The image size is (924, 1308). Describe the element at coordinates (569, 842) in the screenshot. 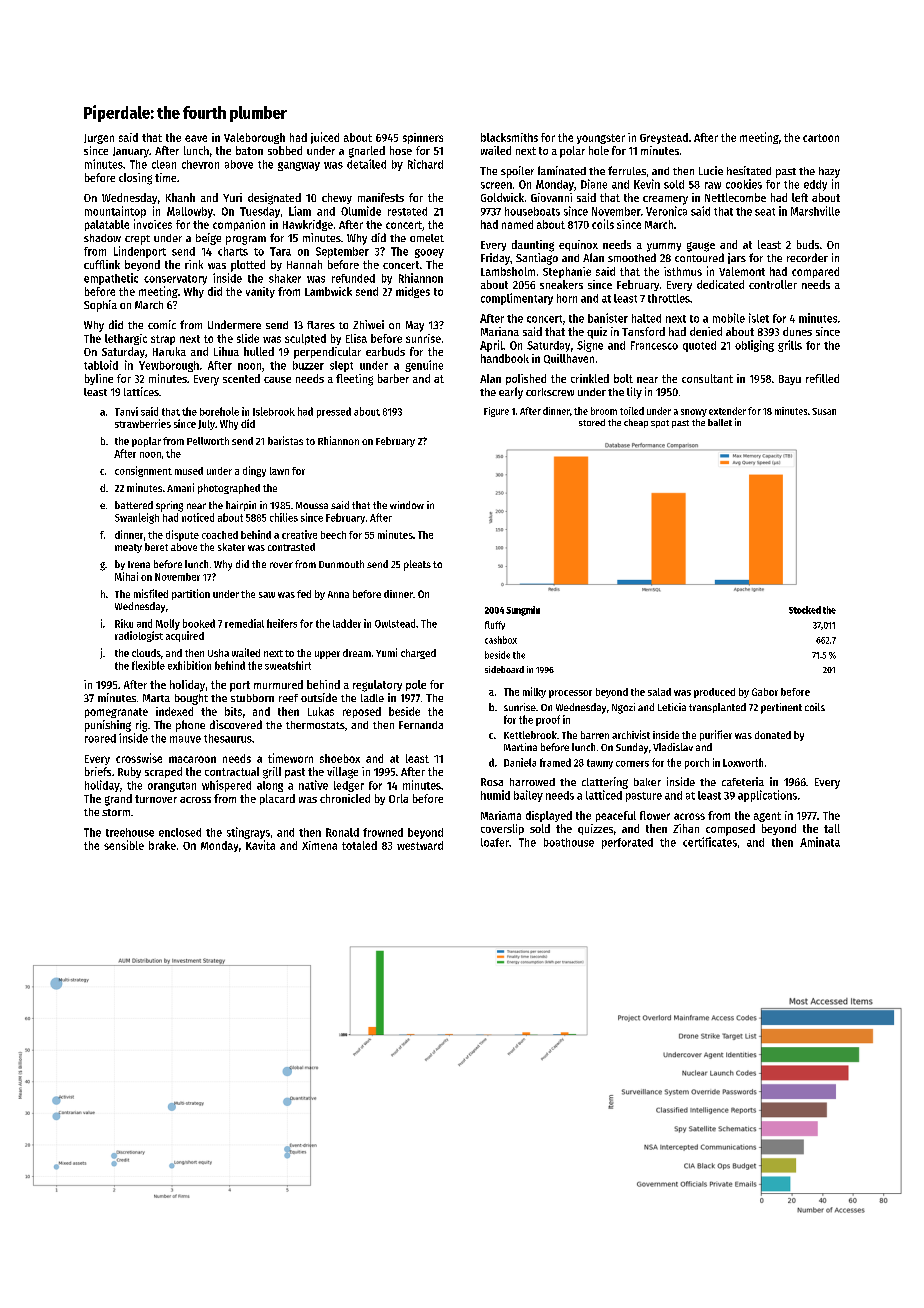

I see `boathouse` at that location.
